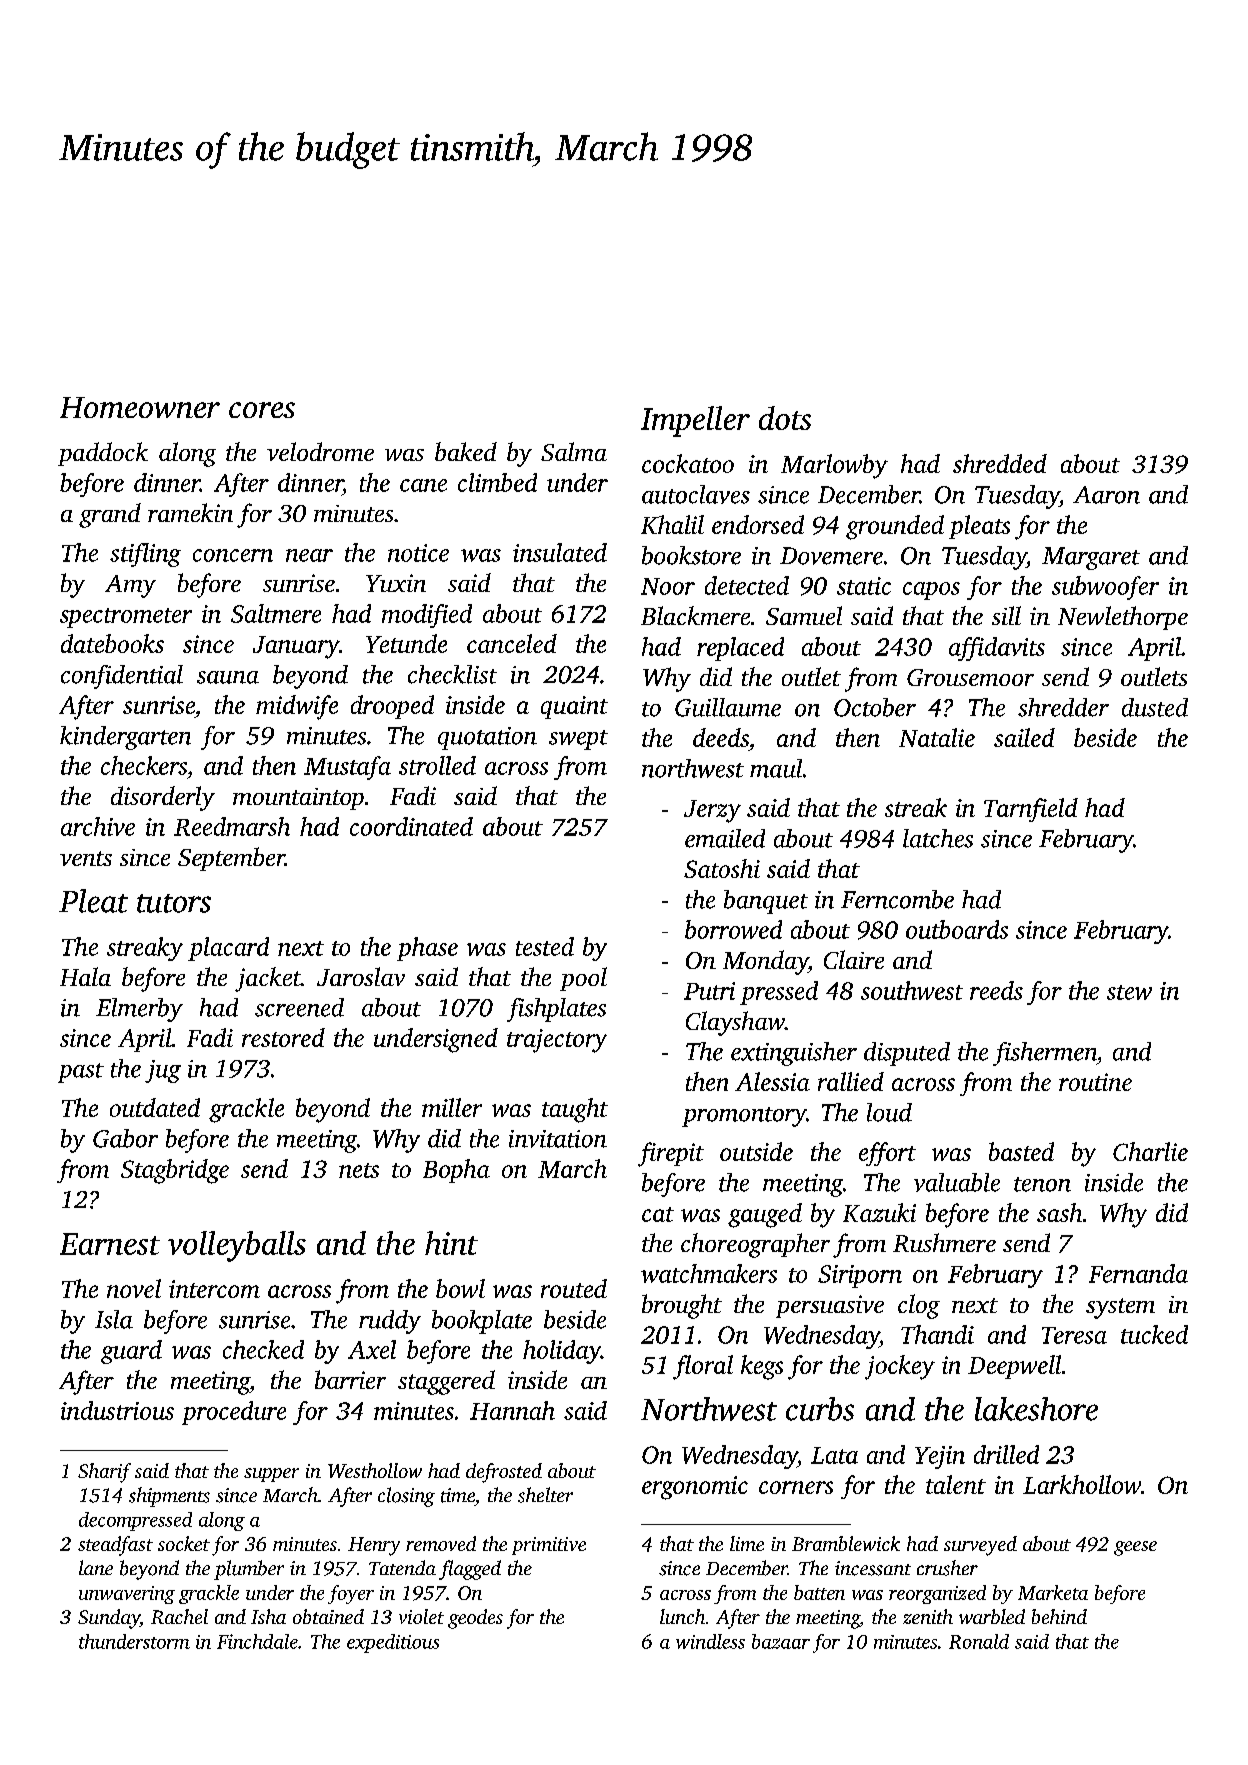 The width and height of the screenshot is (1248, 1765). What do you see at coordinates (1063, 707) in the screenshot?
I see `shredder` at bounding box center [1063, 707].
